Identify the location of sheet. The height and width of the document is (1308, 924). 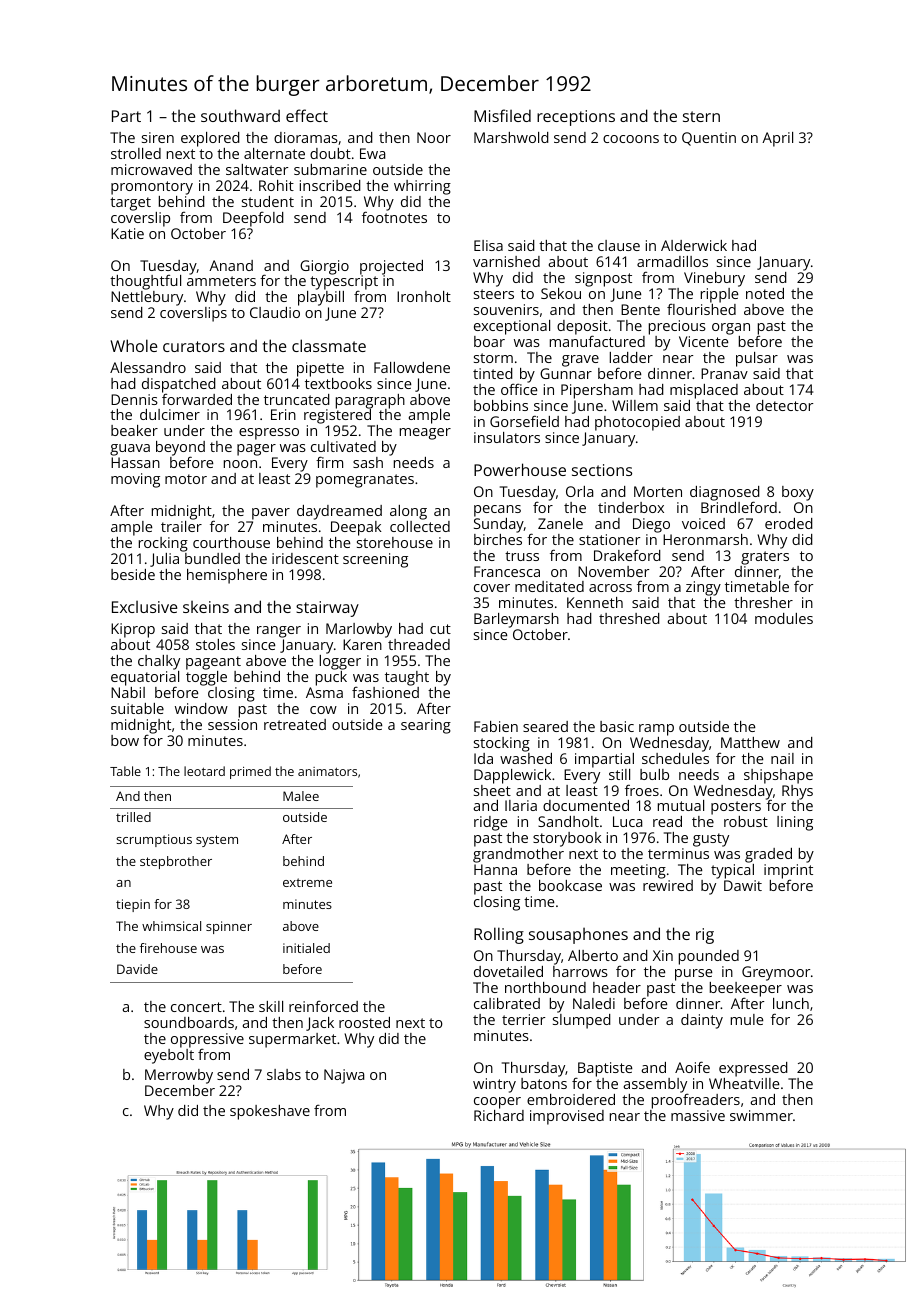
(492, 790).
